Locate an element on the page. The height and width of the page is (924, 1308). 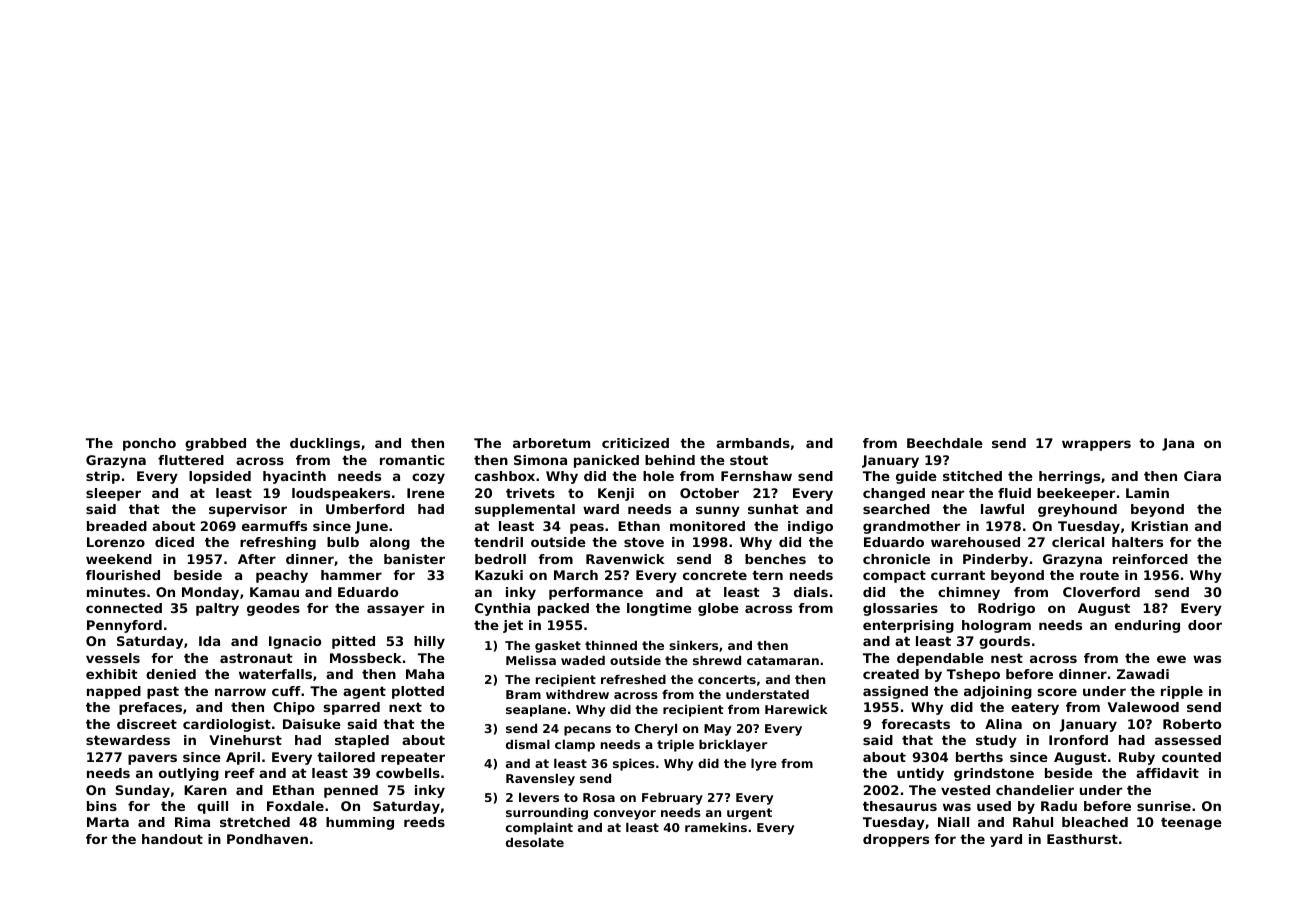
guide is located at coordinates (916, 477).
